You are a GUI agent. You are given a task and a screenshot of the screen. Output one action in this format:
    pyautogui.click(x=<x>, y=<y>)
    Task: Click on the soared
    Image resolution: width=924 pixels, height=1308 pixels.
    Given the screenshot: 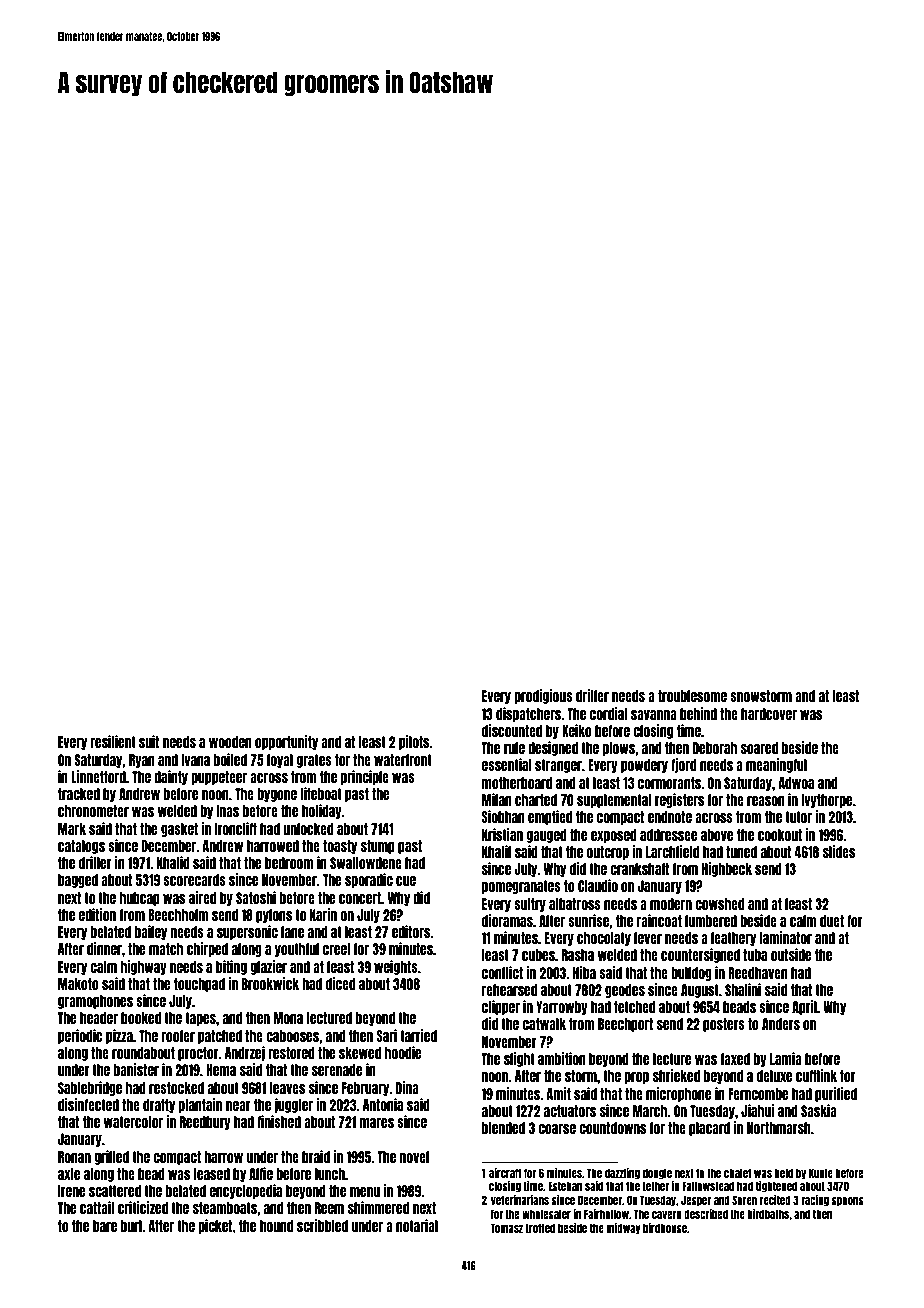 What is the action you would take?
    pyautogui.click(x=759, y=748)
